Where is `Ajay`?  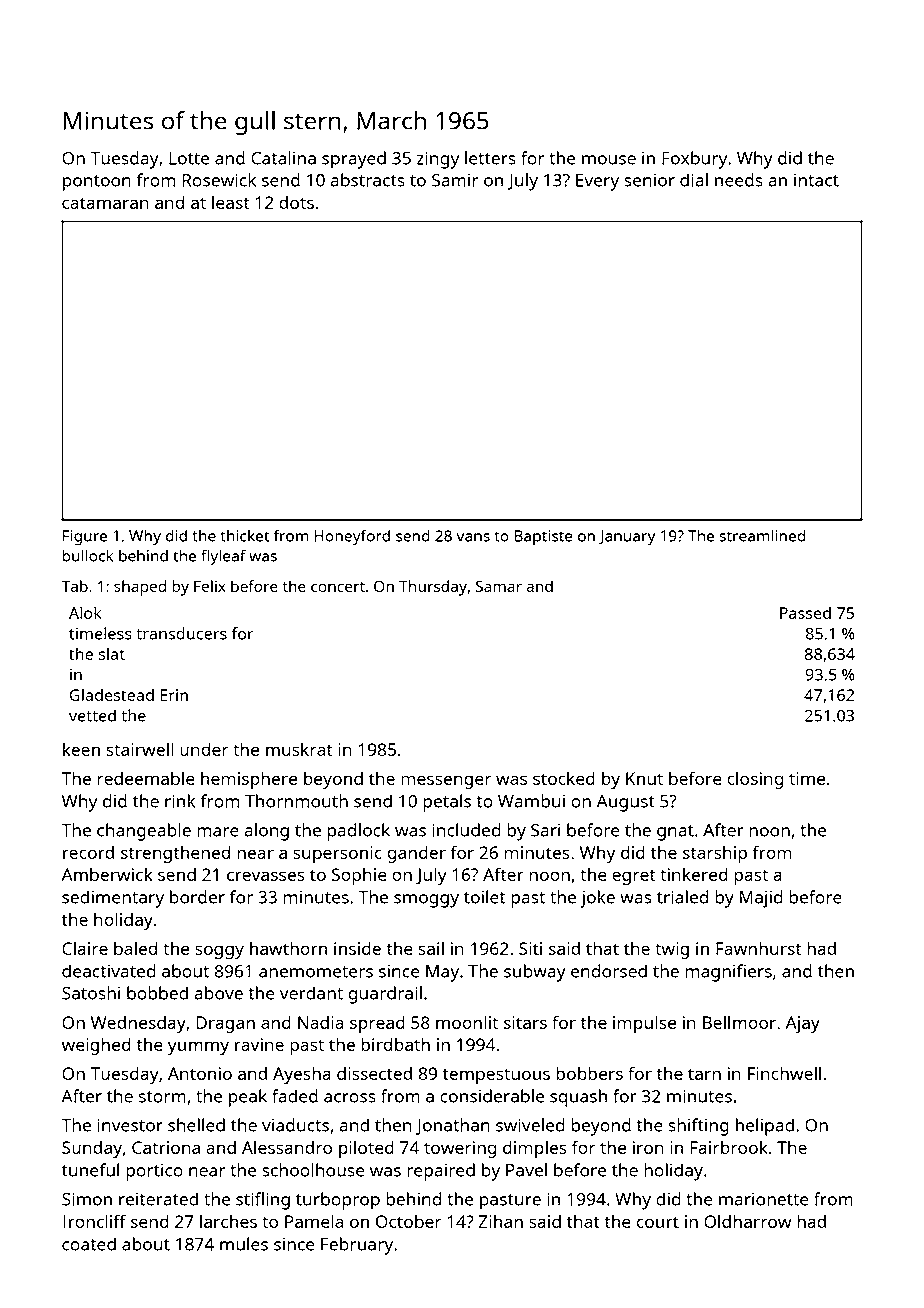 Ajay is located at coordinates (802, 1024).
